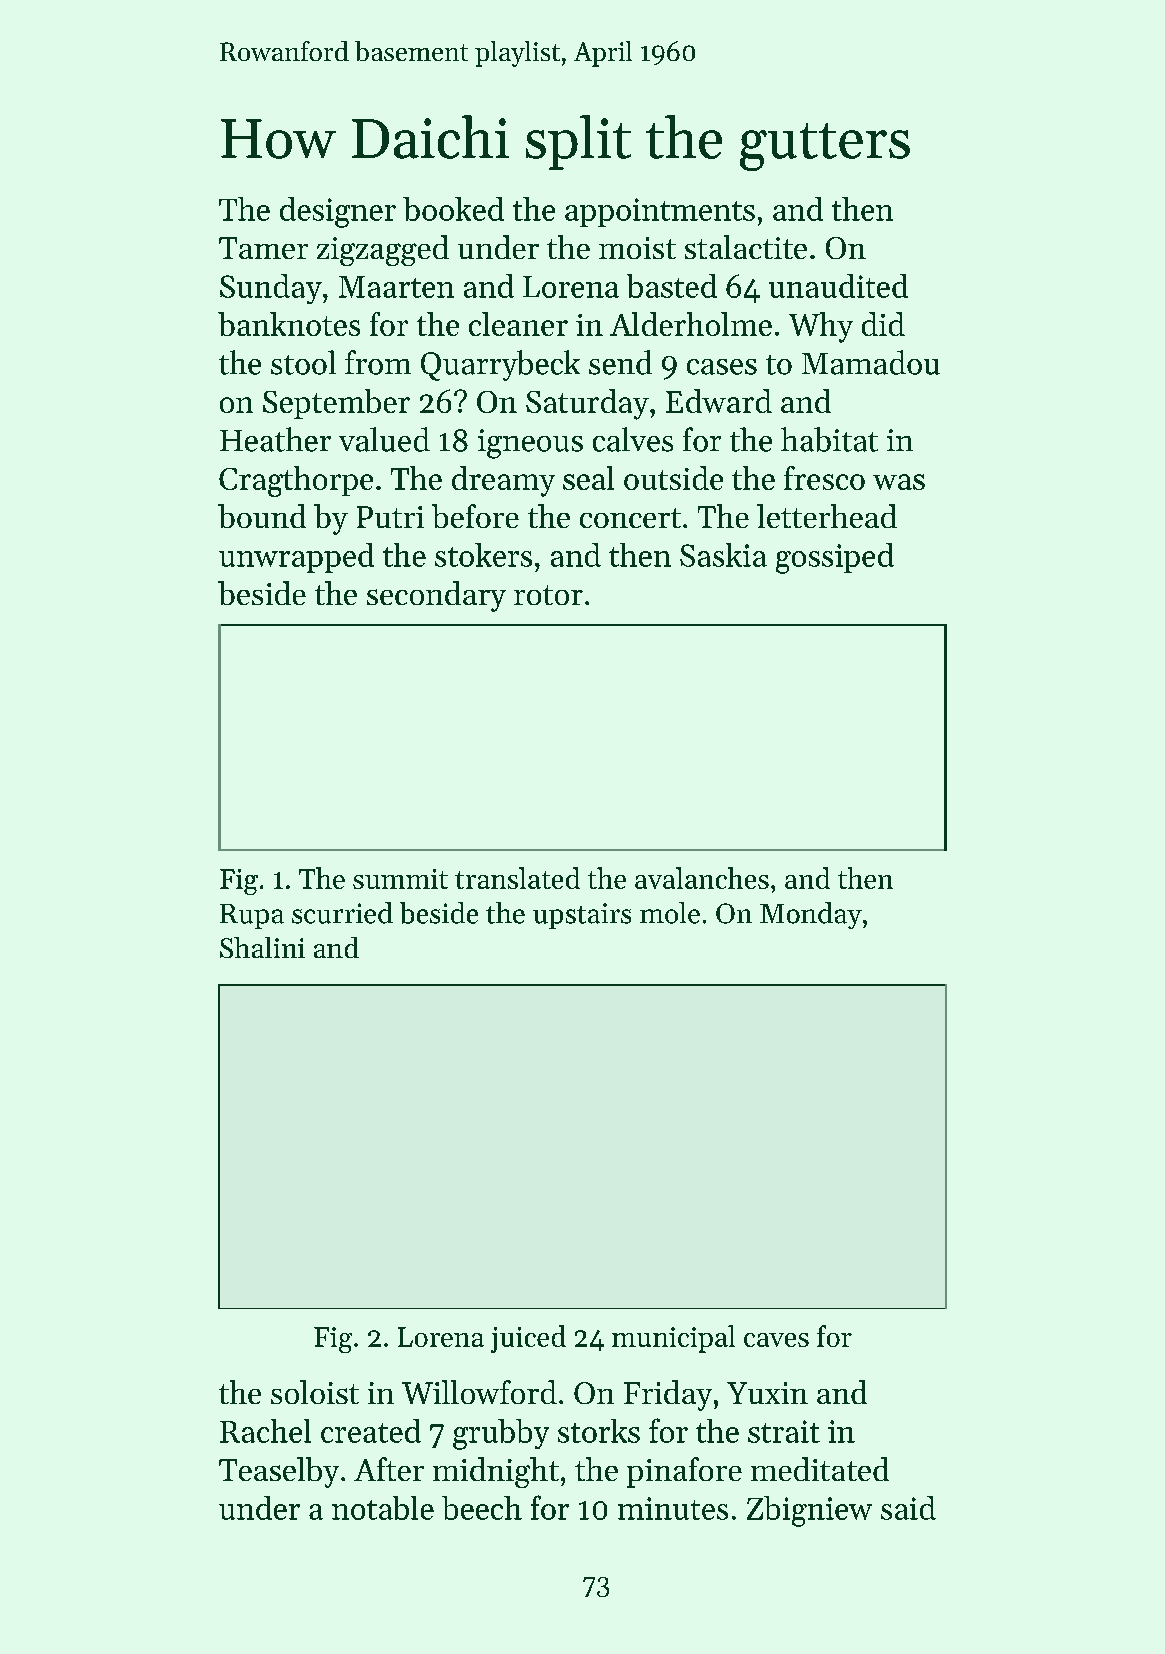  I want to click on beech, so click(482, 1508).
